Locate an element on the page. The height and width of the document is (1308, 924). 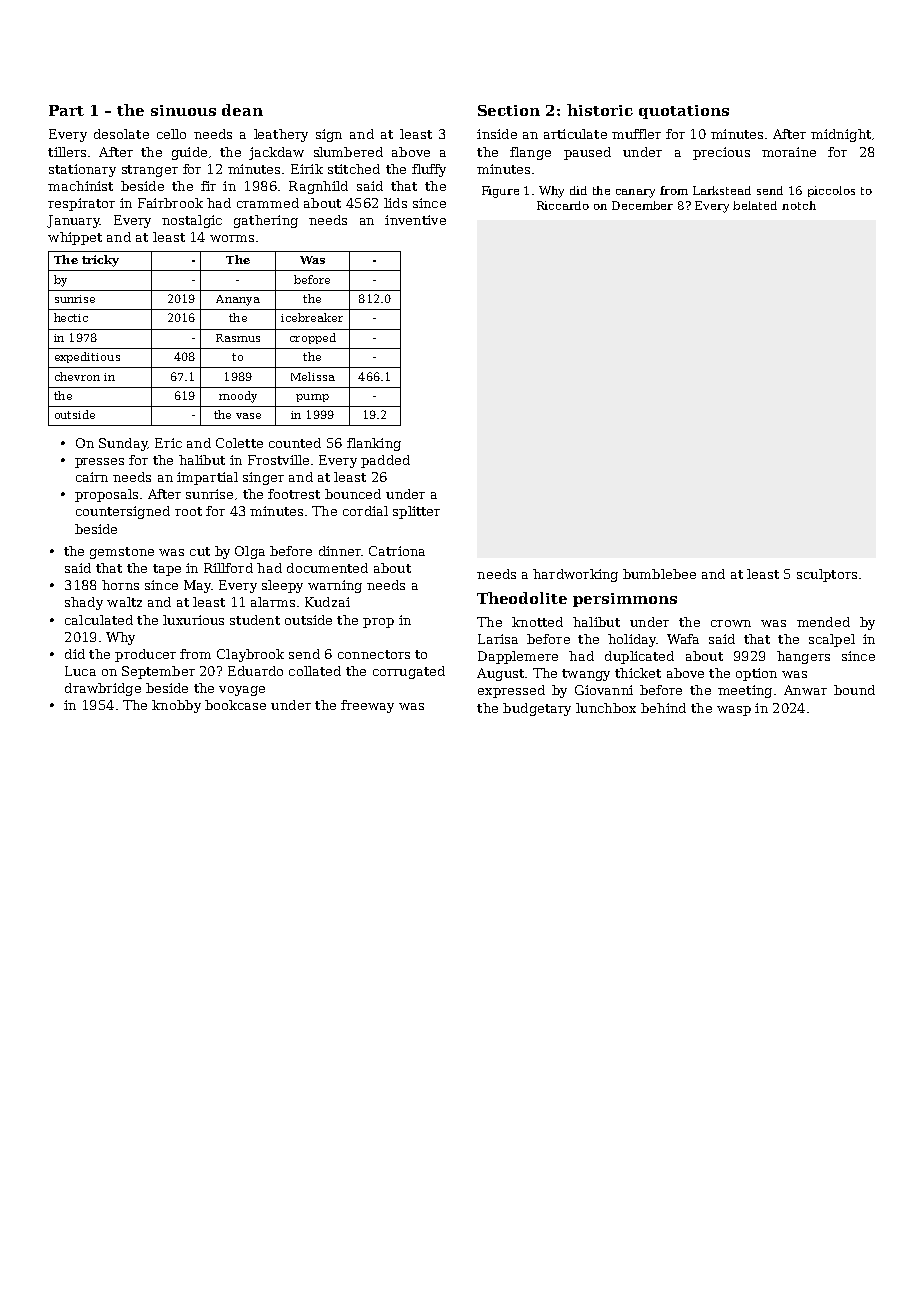
gemstone is located at coordinates (122, 553).
